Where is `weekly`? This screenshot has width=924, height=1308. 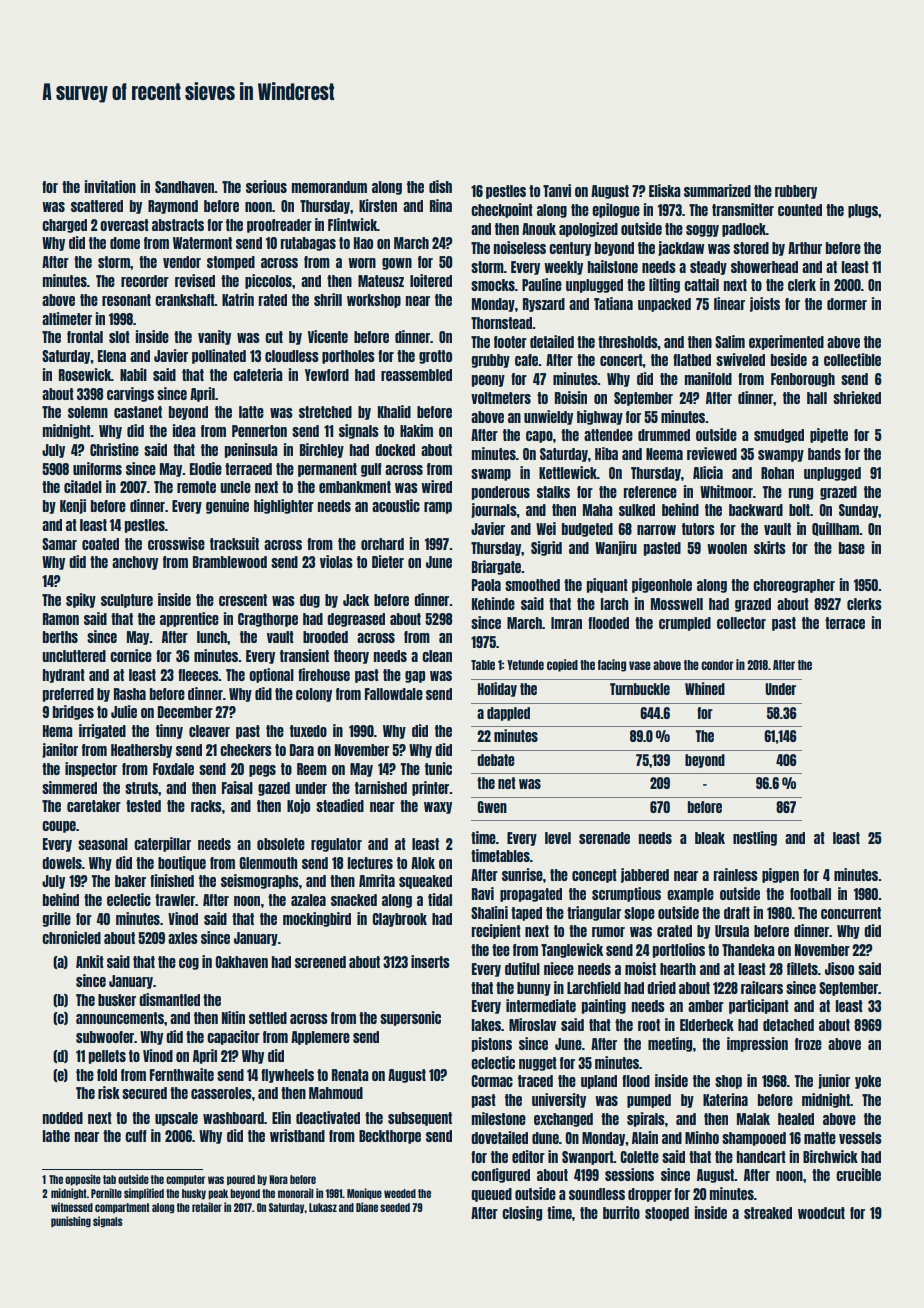
weekly is located at coordinates (563, 268).
